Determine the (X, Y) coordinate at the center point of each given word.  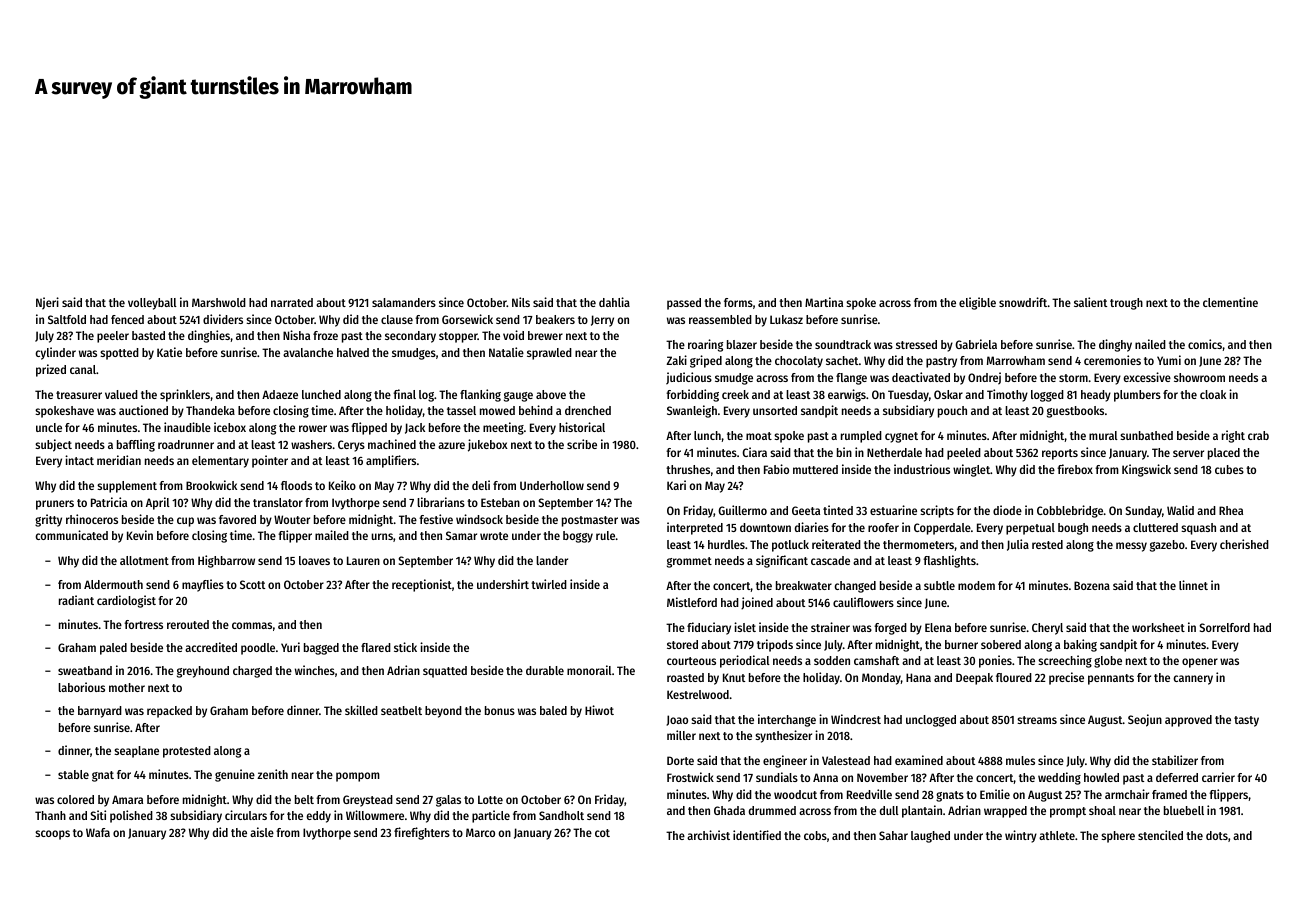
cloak (1213, 394)
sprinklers (185, 395)
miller (681, 735)
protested (187, 752)
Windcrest (856, 719)
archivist (708, 835)
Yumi (1169, 360)
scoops (52, 835)
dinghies (209, 336)
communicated (71, 535)
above (551, 394)
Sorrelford (1224, 627)
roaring (705, 345)
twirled (549, 584)
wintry (1021, 836)
